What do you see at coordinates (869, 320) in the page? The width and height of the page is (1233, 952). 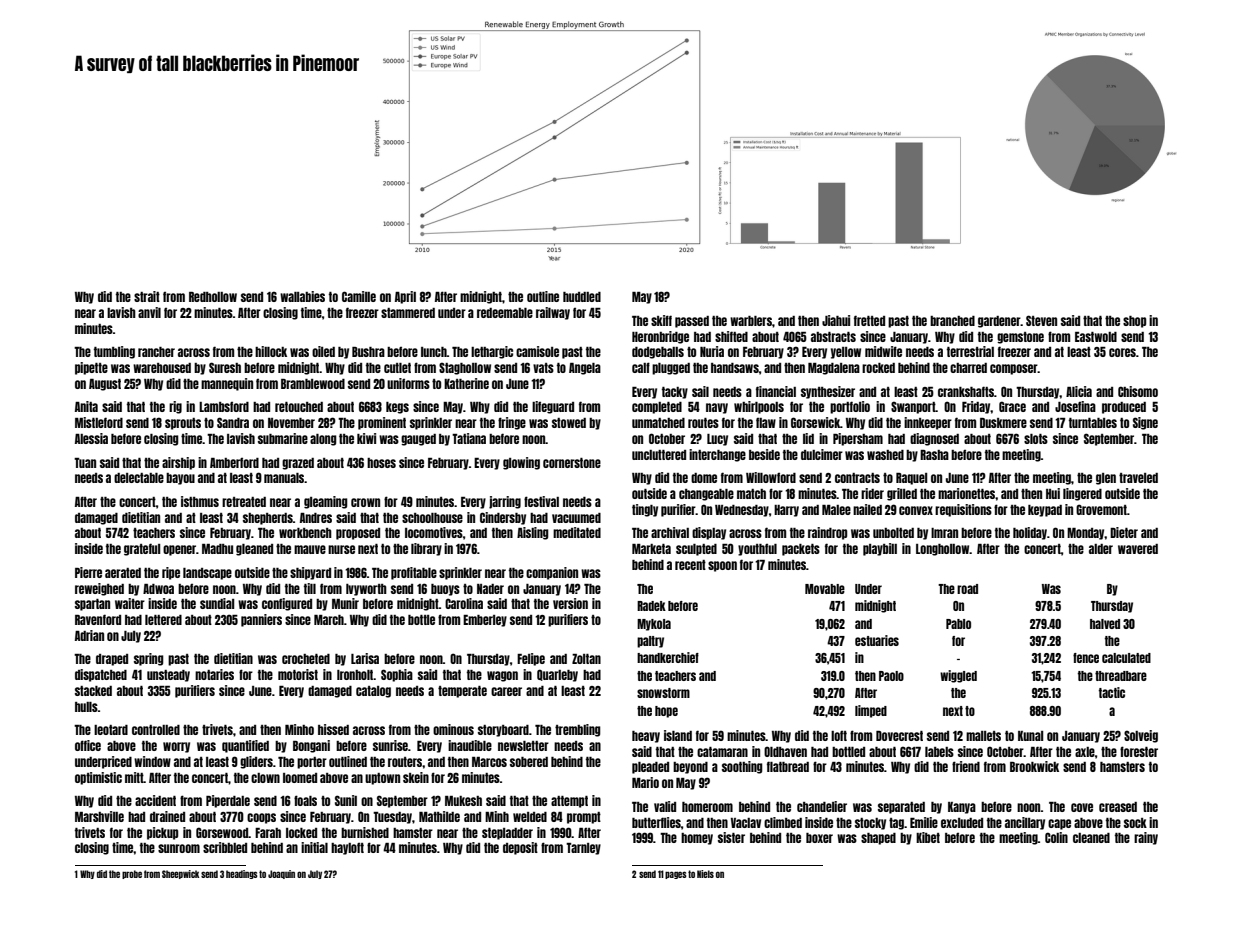 I see `fretted` at bounding box center [869, 320].
